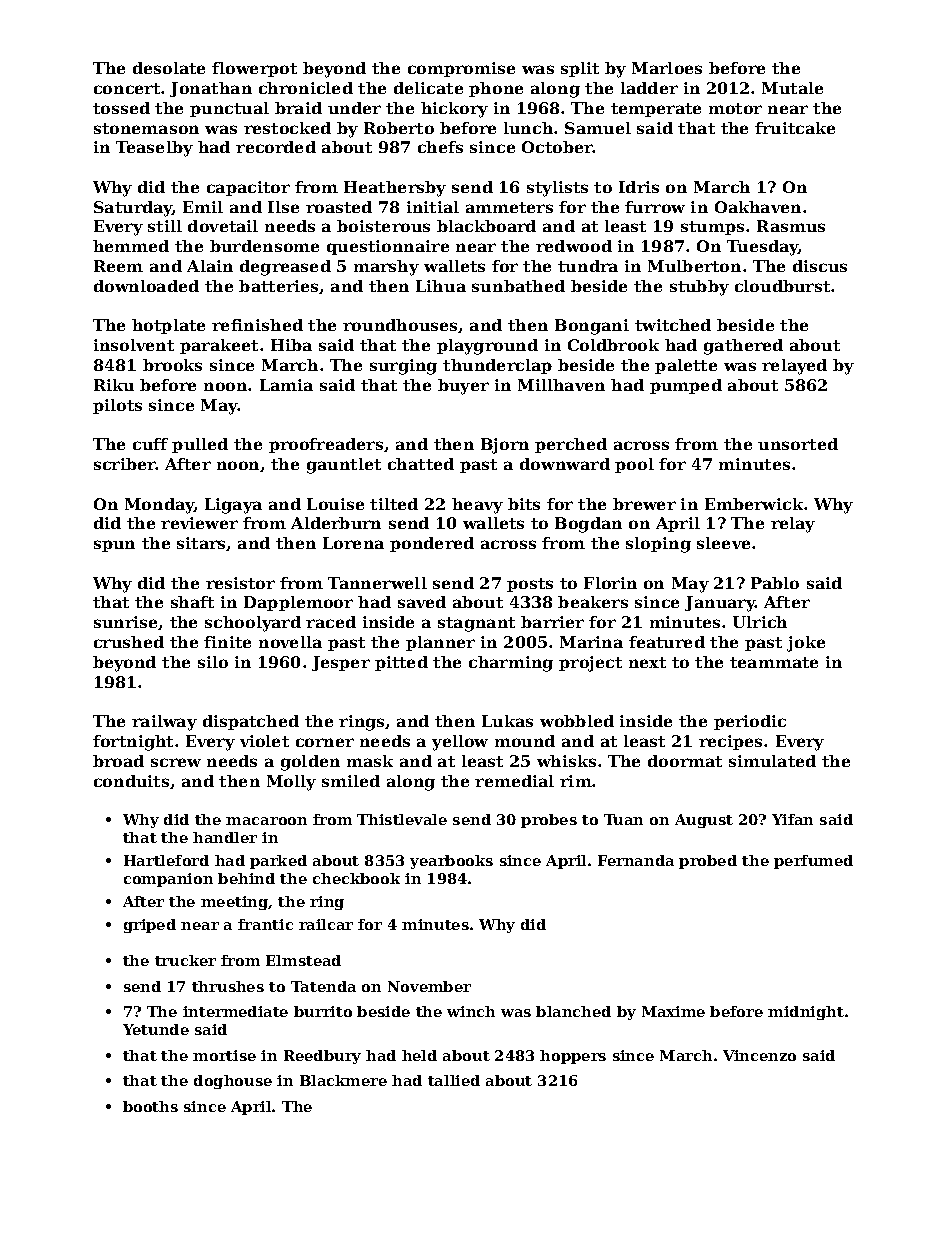 Image resolution: width=952 pixels, height=1233 pixels. Describe the element at coordinates (343, 1080) in the screenshot. I see `Blackmere` at that location.
